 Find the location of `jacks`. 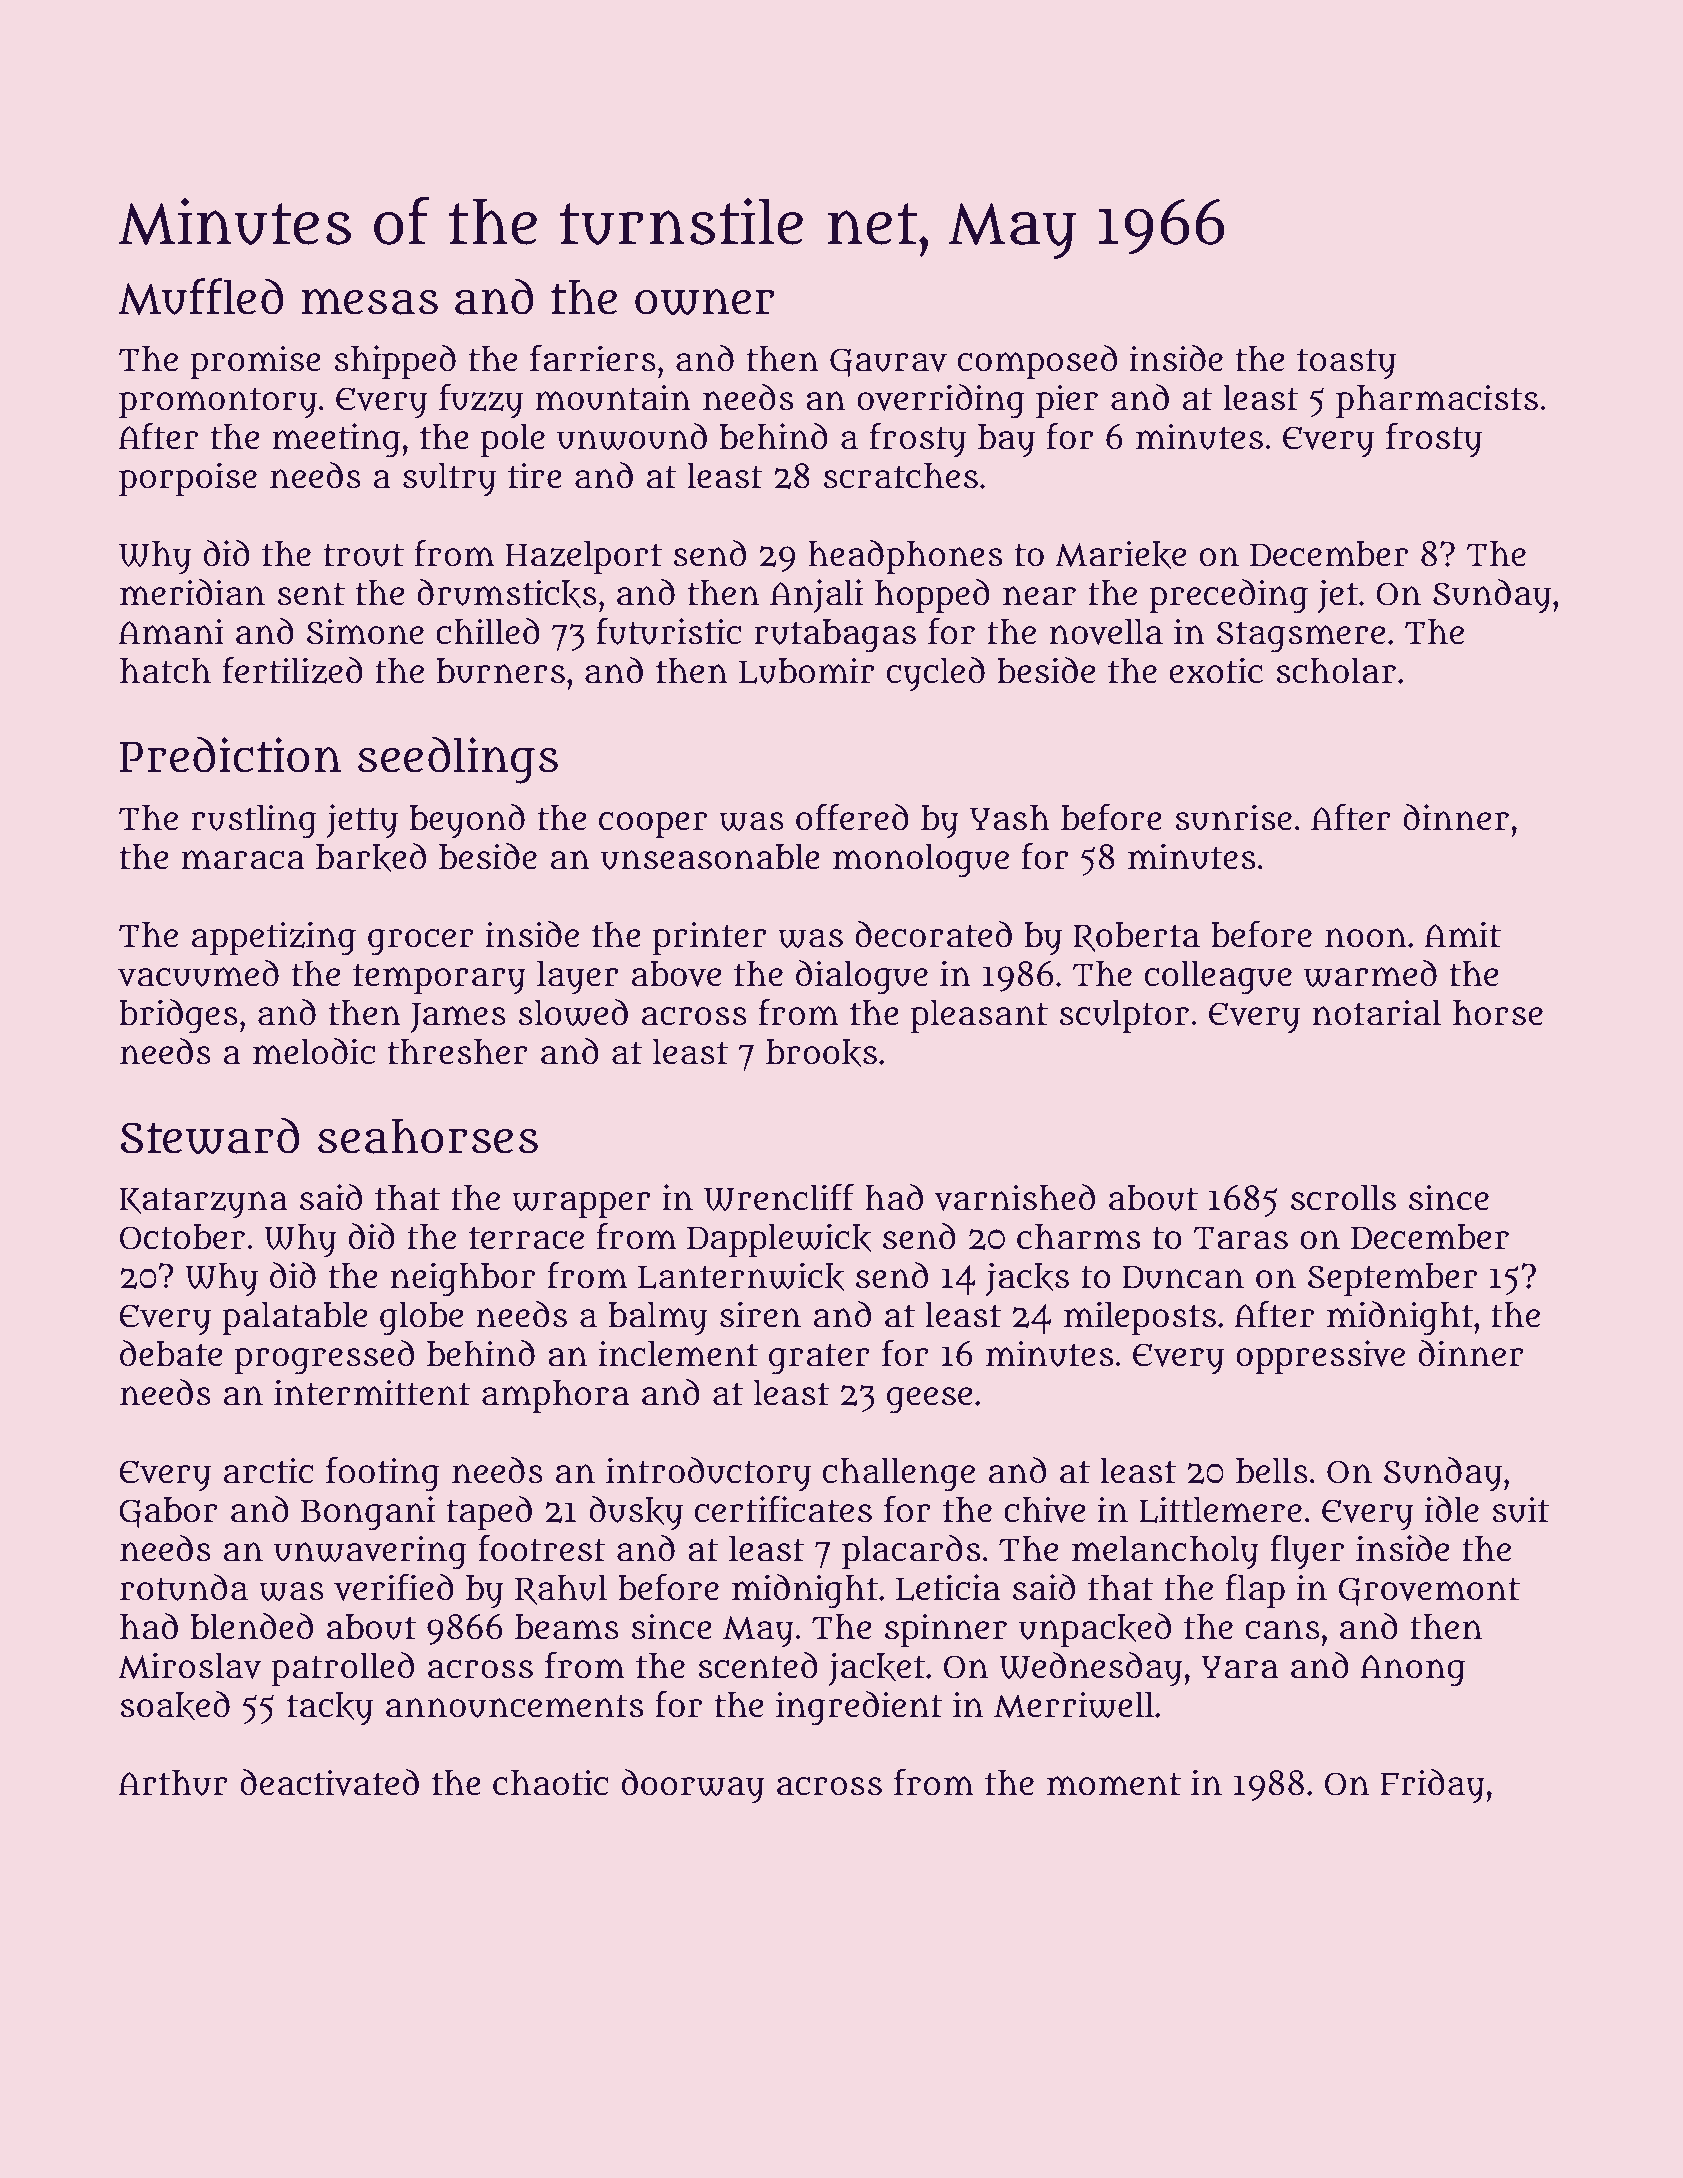

jacks is located at coordinates (1027, 1279).
